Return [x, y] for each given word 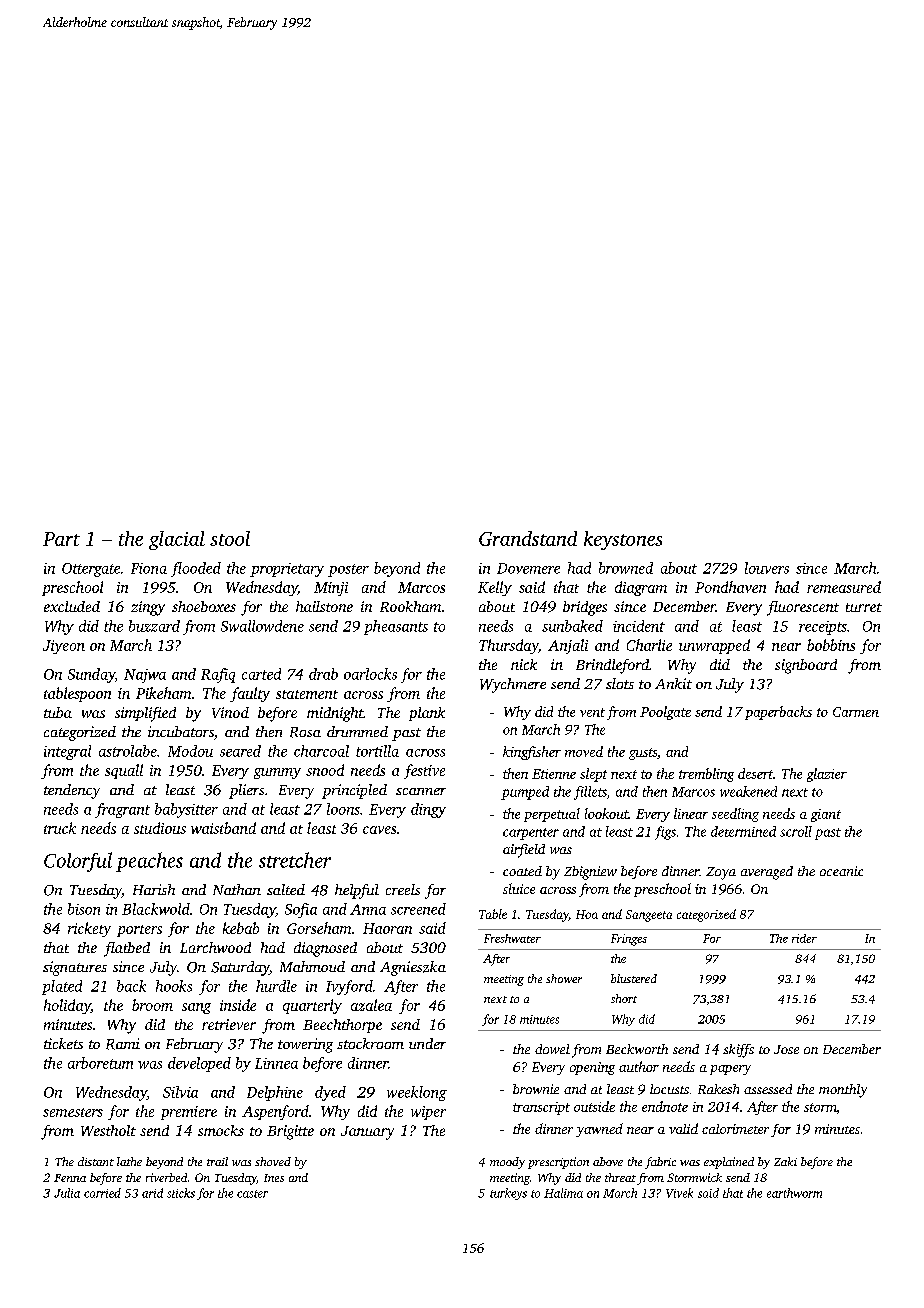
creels [403, 889]
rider [804, 938]
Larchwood [215, 947]
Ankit [673, 683]
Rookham [410, 606]
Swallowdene [262, 626]
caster [252, 1194]
